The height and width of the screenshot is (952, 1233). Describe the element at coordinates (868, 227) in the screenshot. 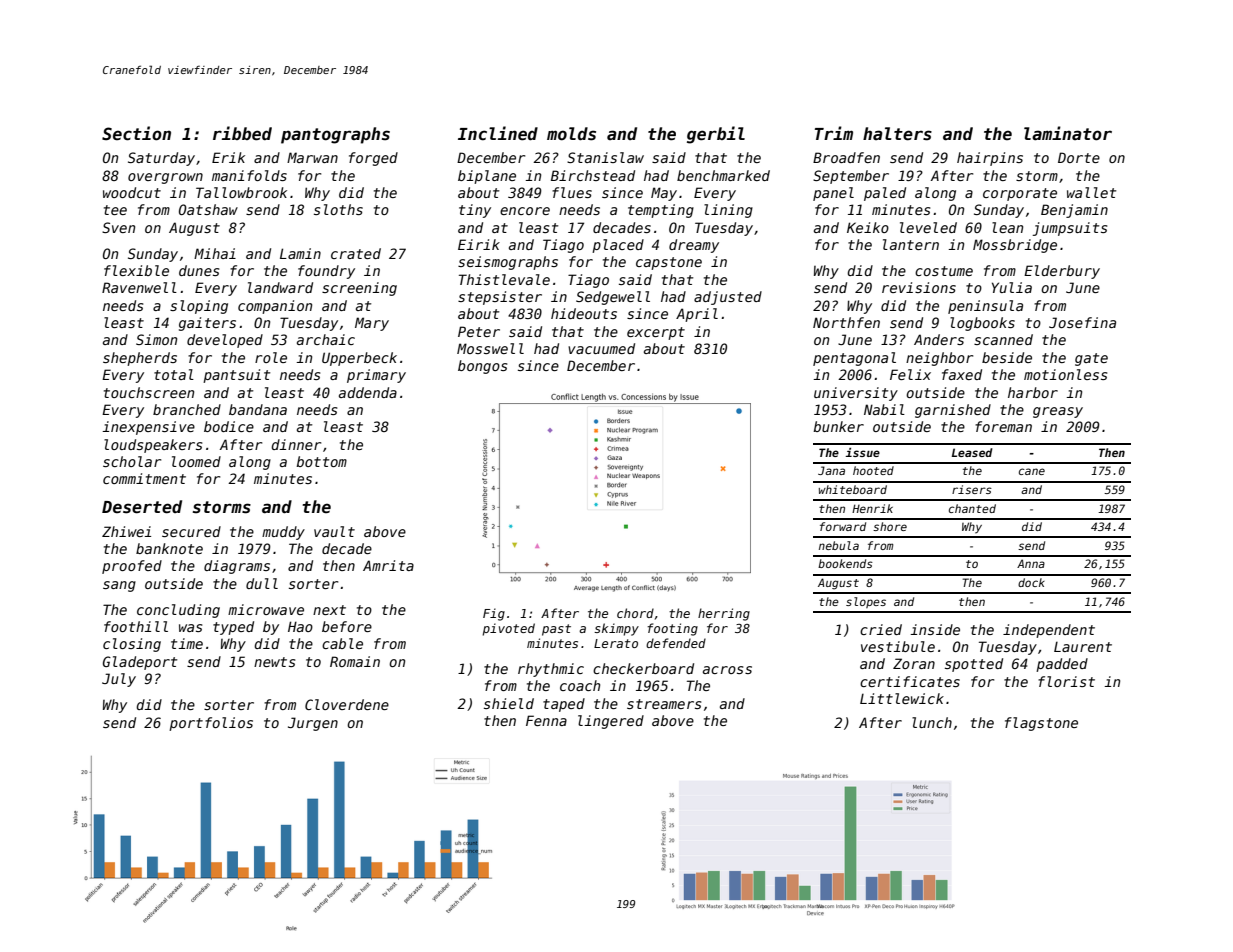

I see `Keiko` at that location.
